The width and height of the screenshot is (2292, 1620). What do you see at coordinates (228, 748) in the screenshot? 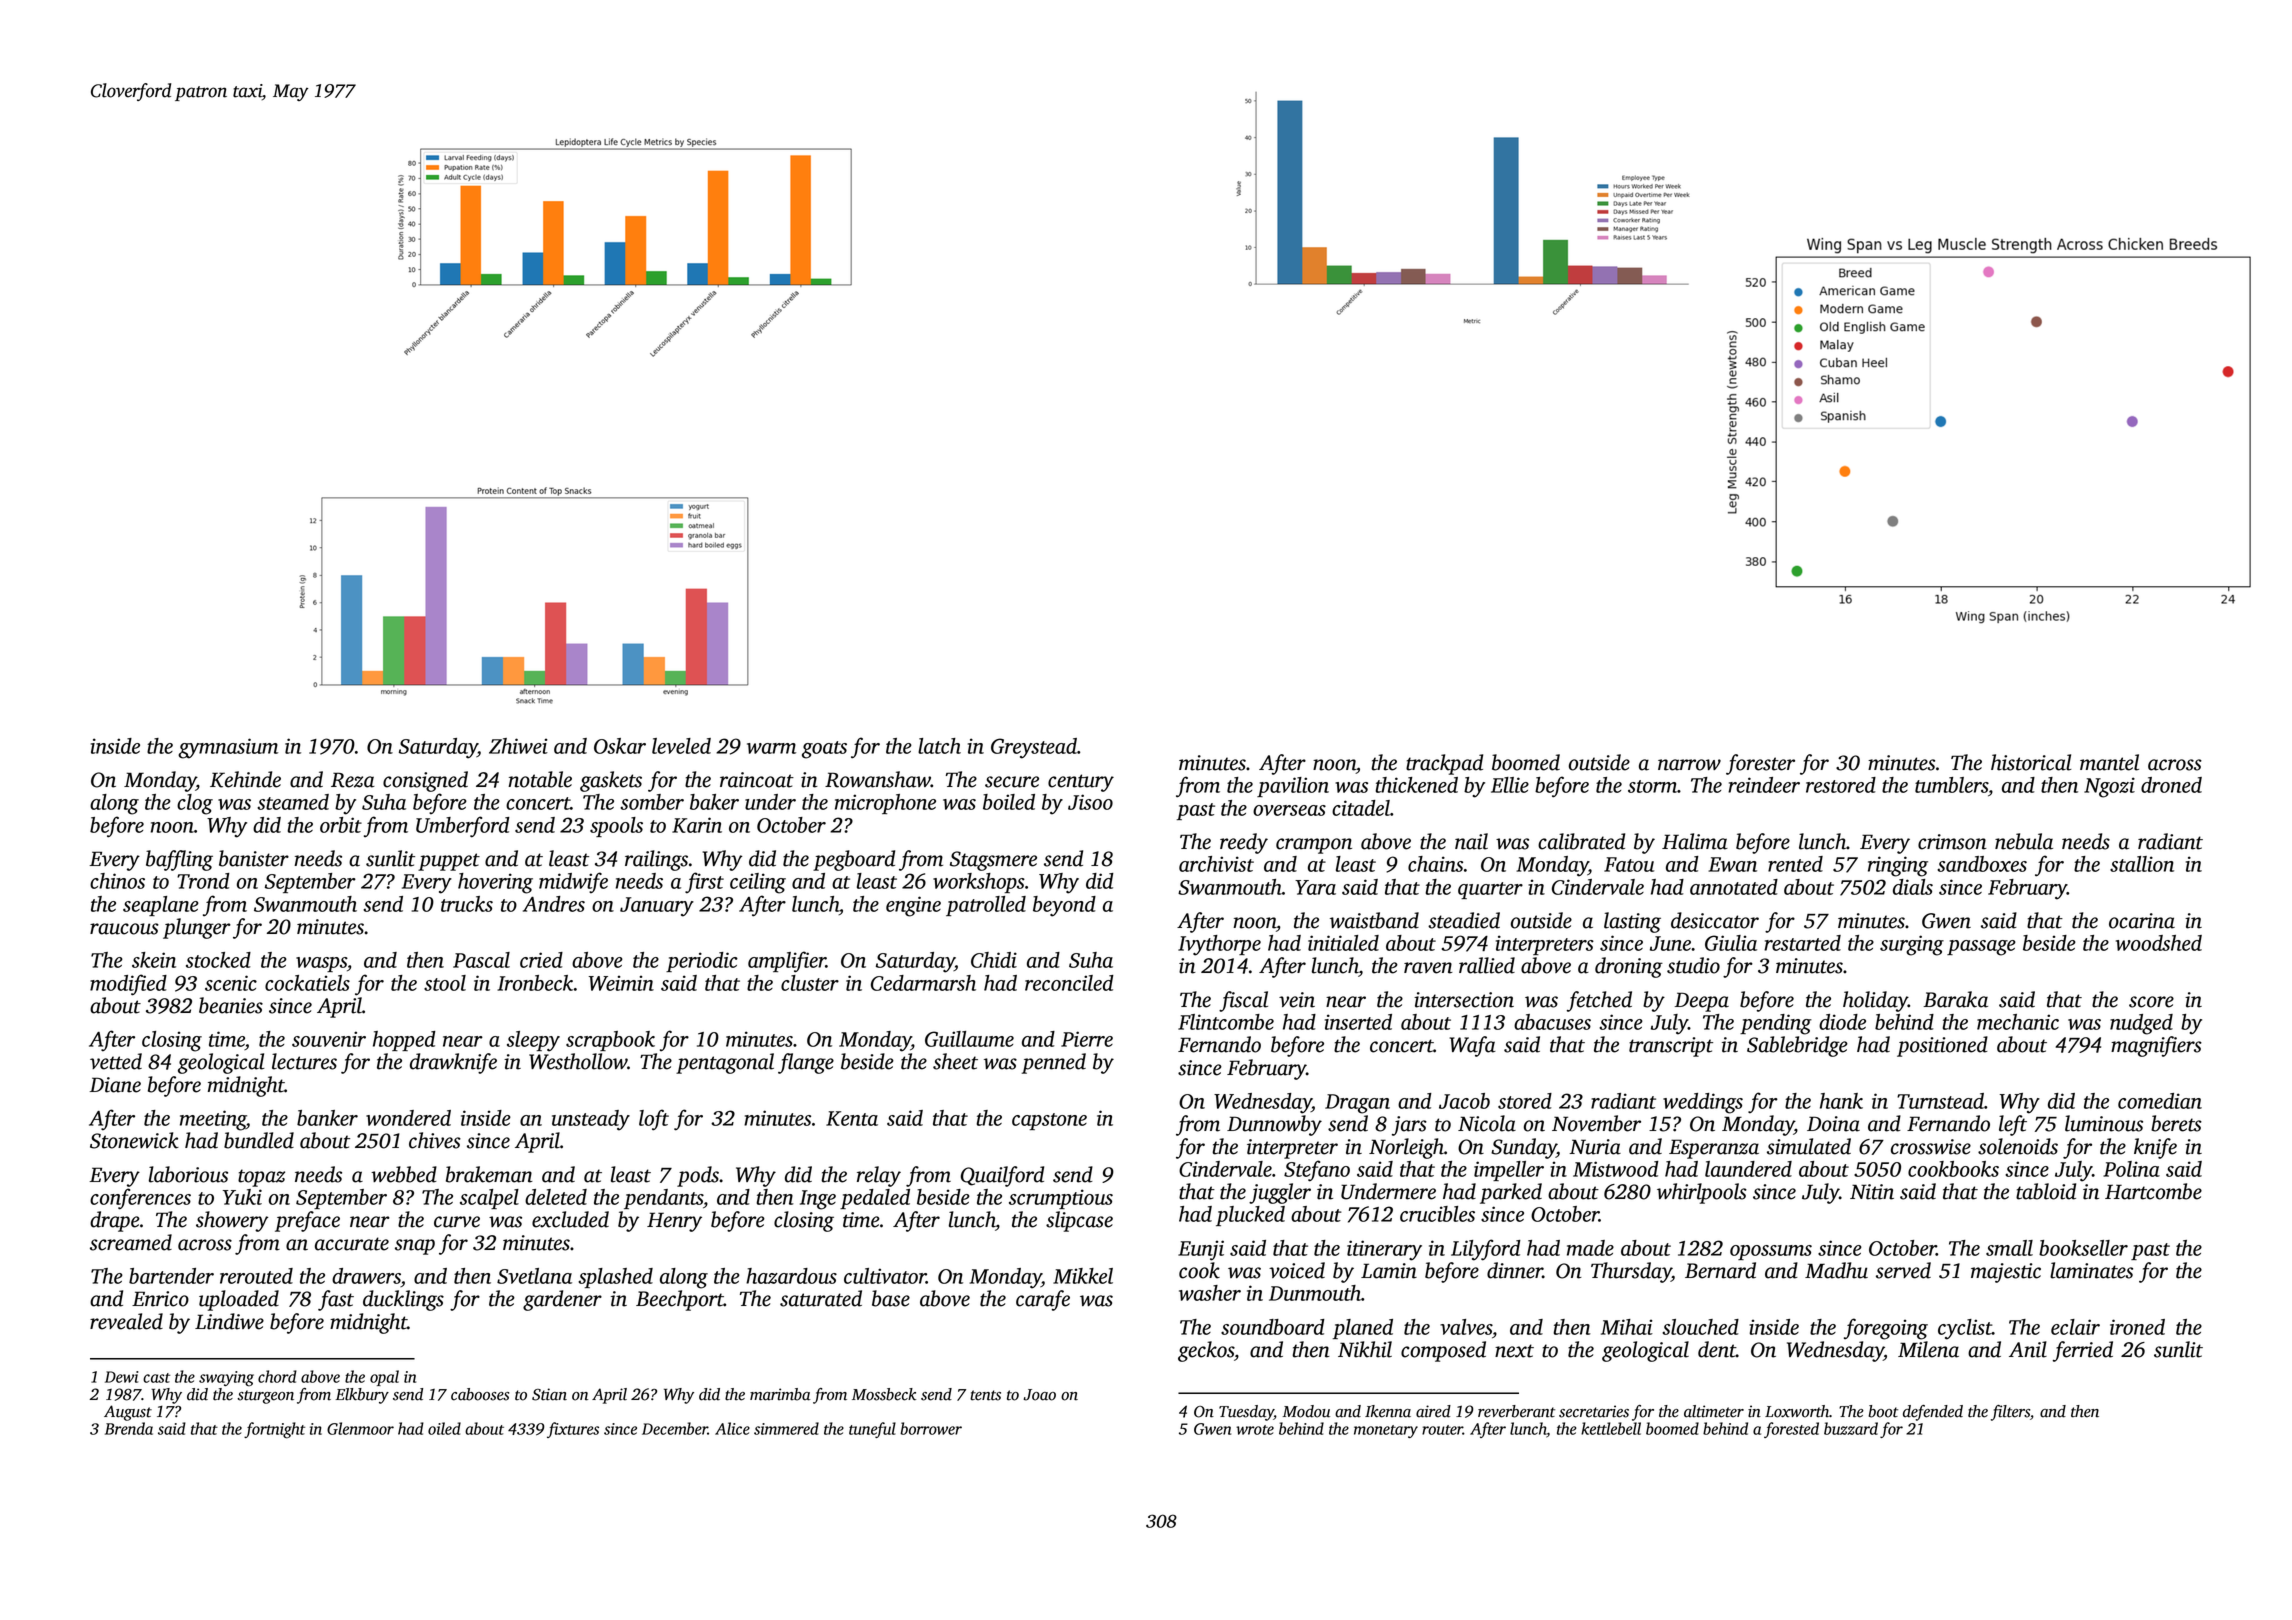
I see `gymnasium` at bounding box center [228, 748].
